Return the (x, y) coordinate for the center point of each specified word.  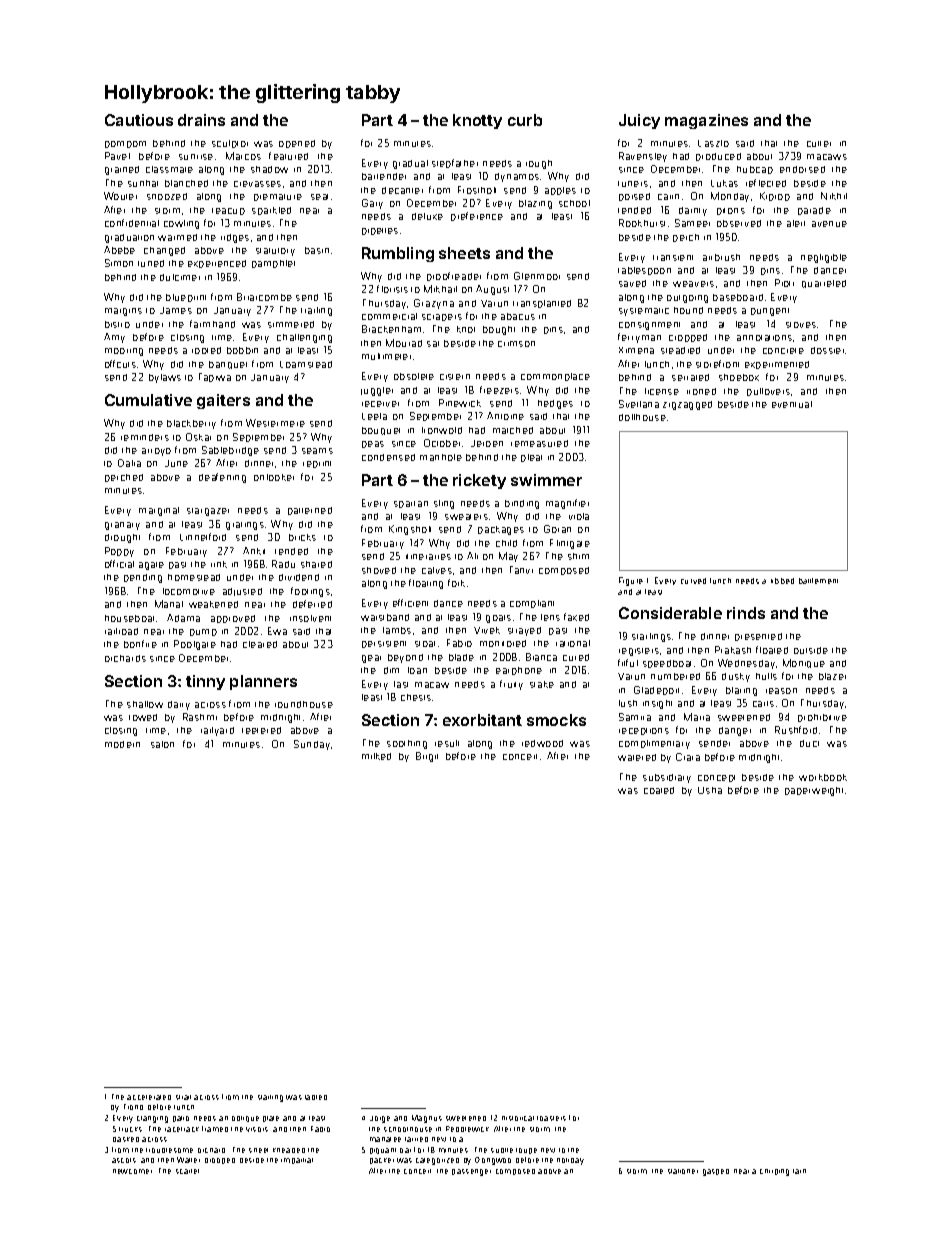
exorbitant (482, 720)
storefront (717, 364)
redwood (542, 743)
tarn (799, 1171)
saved (632, 283)
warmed (177, 237)
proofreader (454, 276)
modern (122, 744)
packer (382, 1161)
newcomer (132, 1171)
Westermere (275, 423)
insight (657, 704)
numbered (675, 676)
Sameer (692, 223)
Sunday (312, 745)
